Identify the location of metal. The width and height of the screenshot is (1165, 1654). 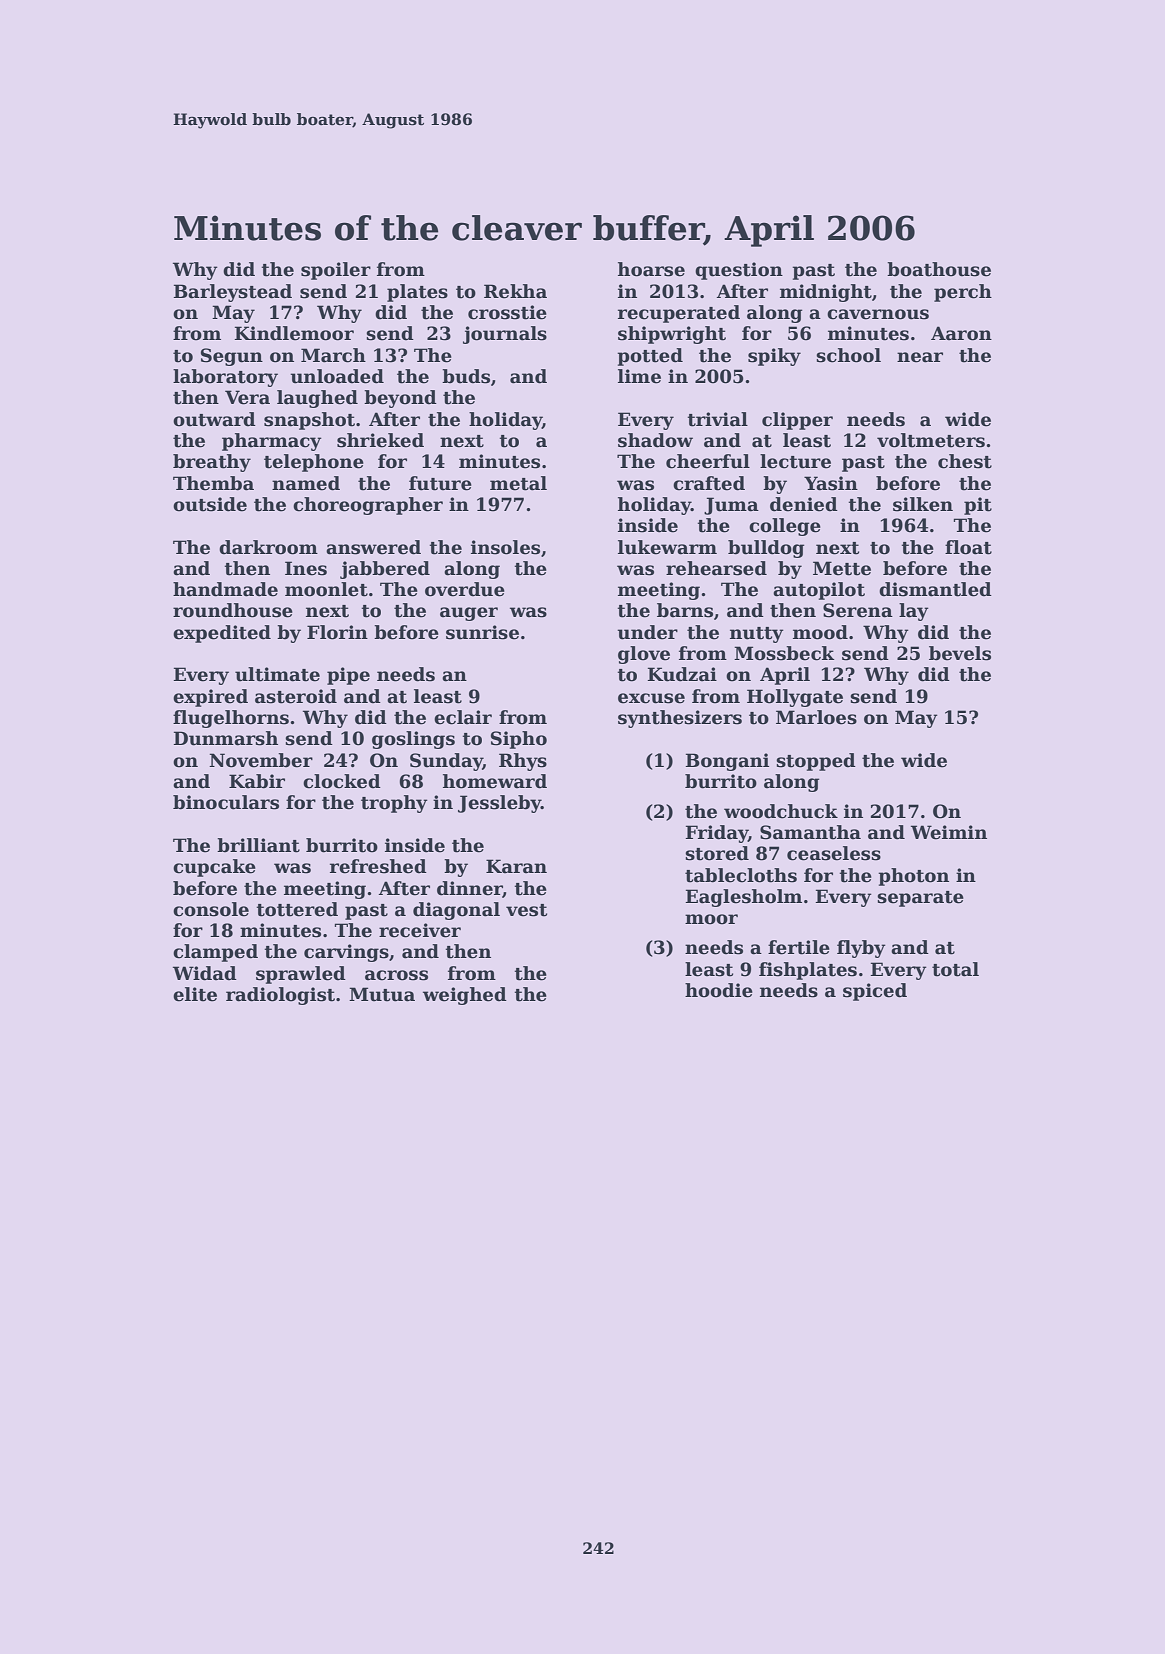
(518, 483).
